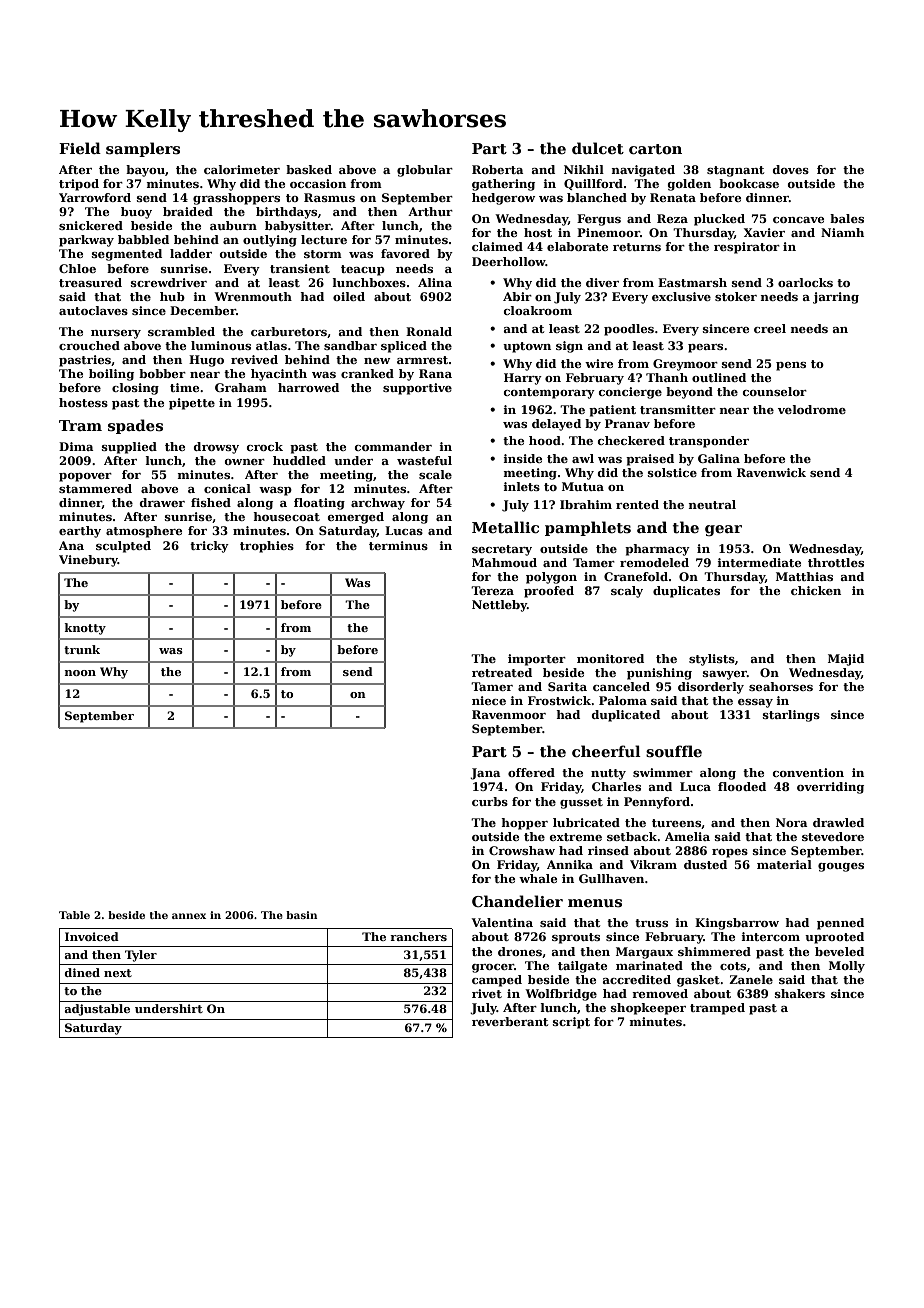  What do you see at coordinates (791, 169) in the document?
I see `doves` at bounding box center [791, 169].
